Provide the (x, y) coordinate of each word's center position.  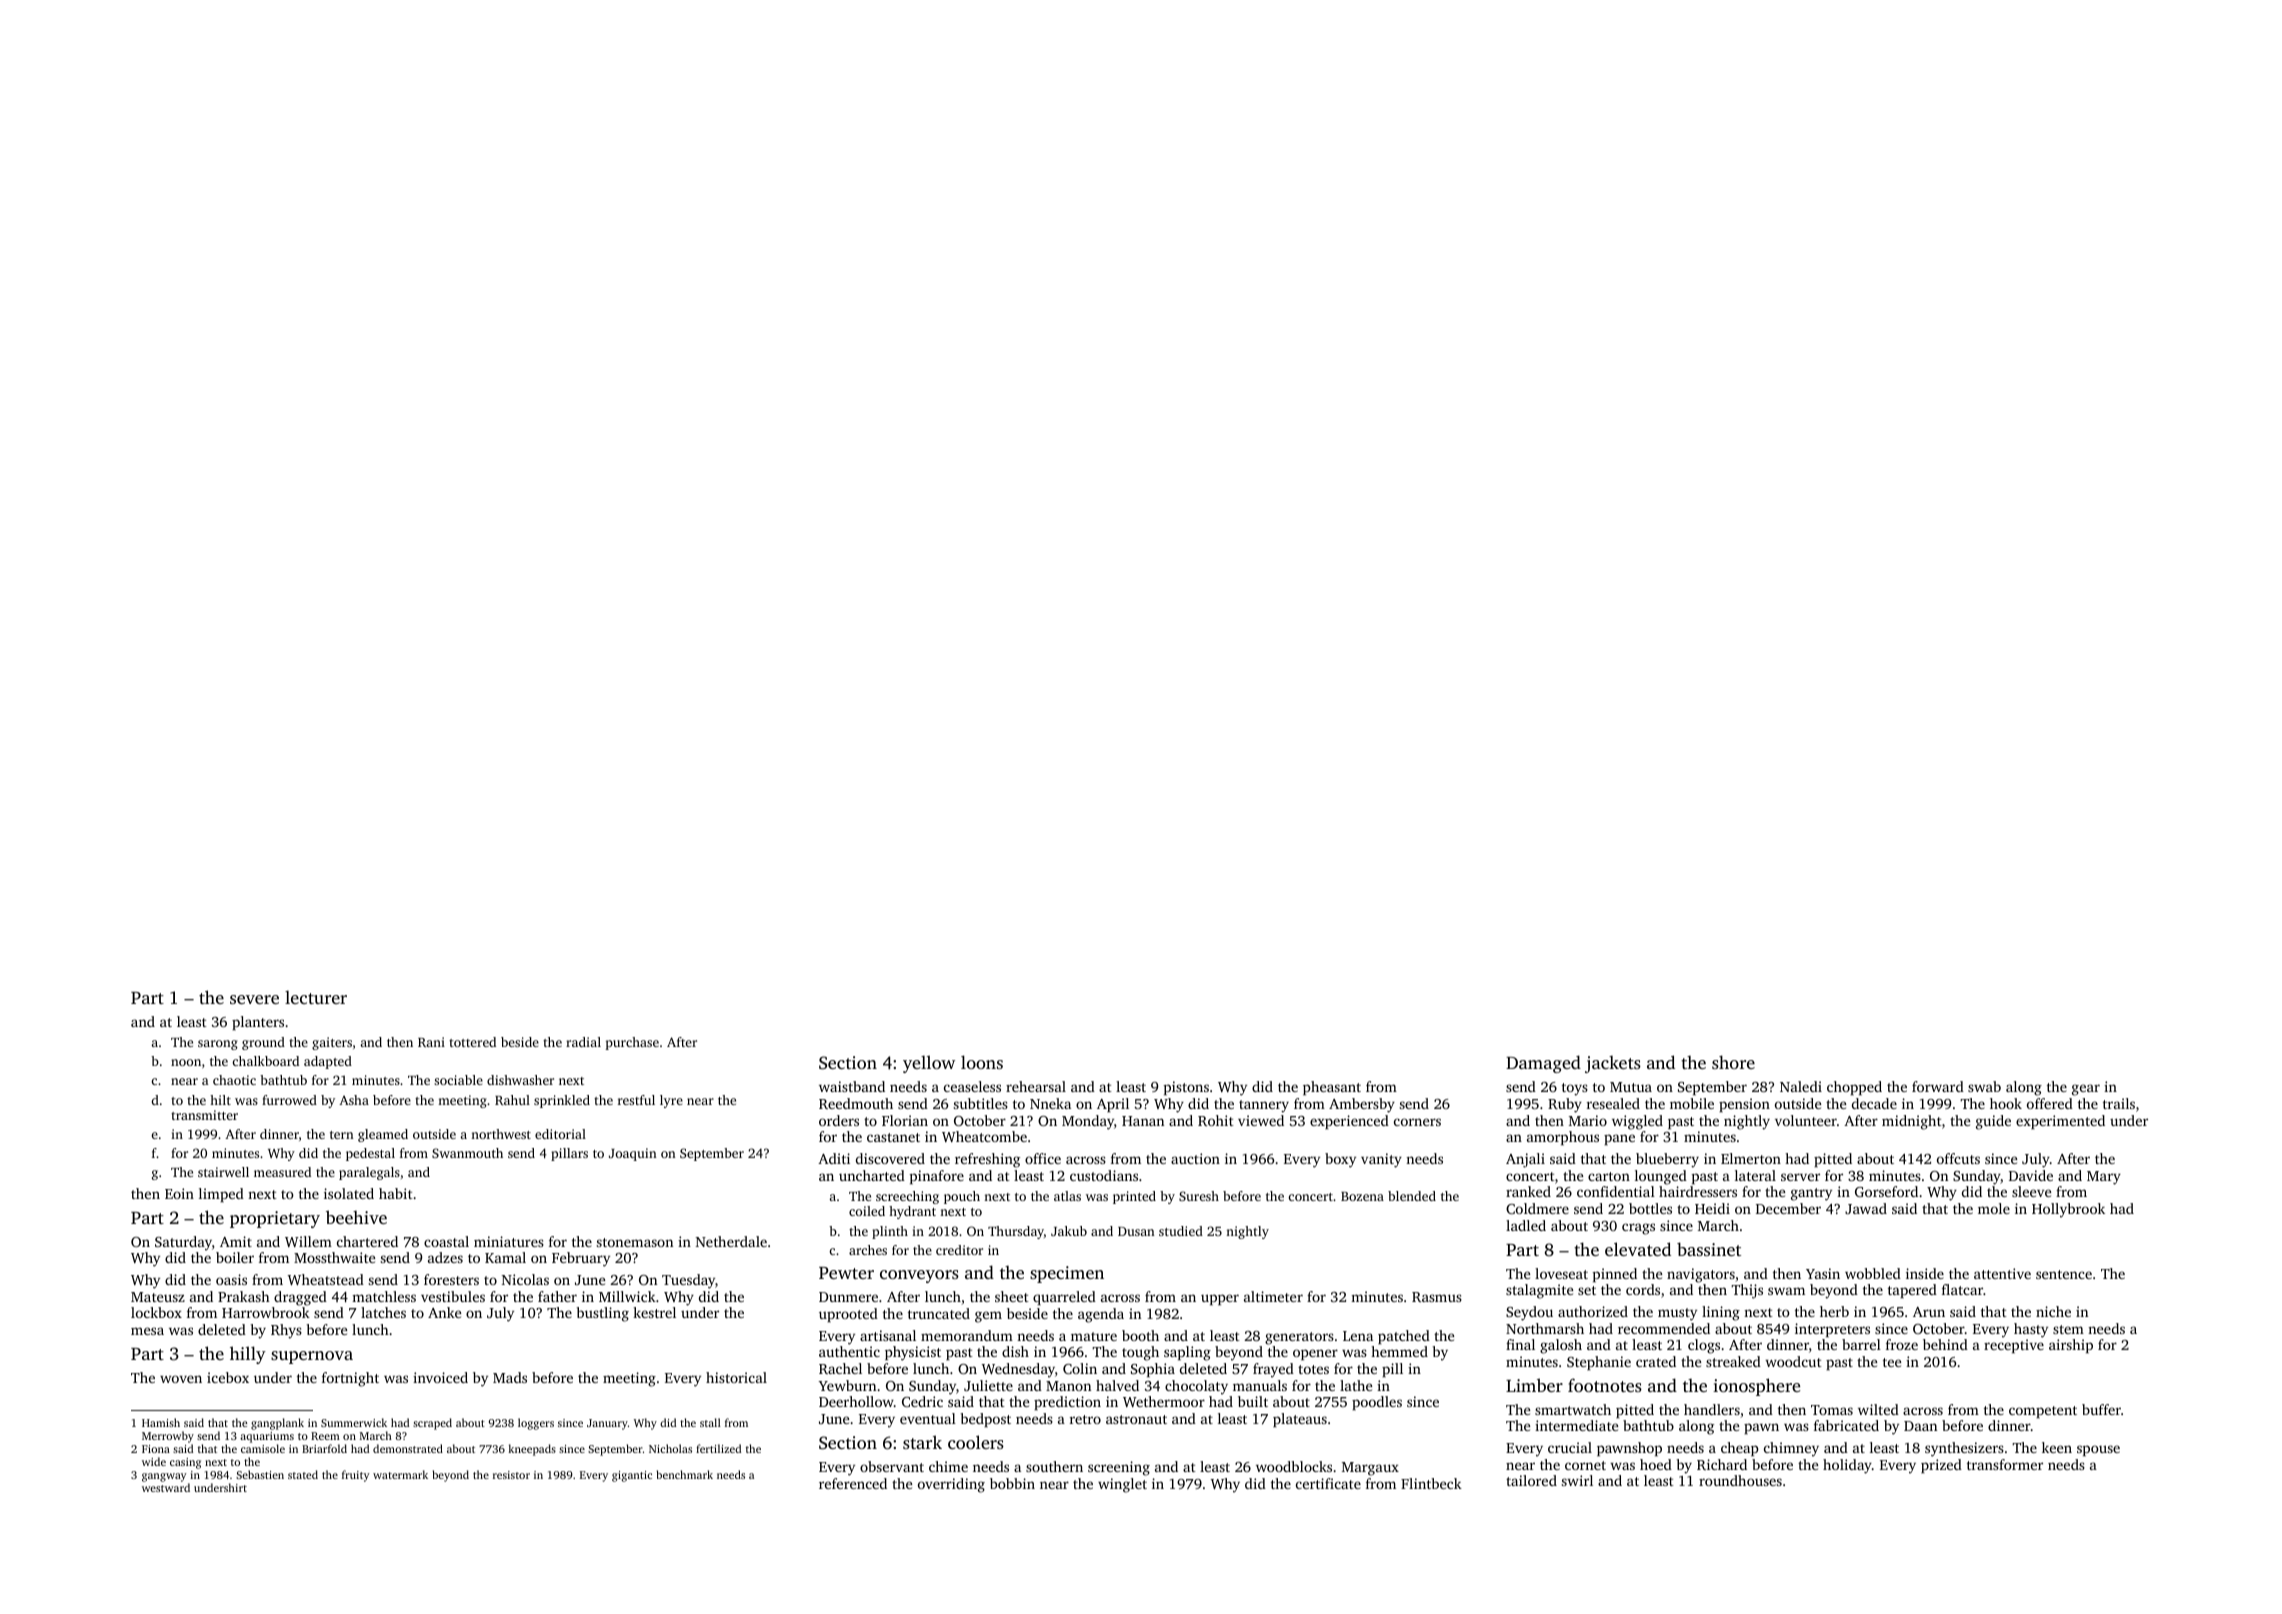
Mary (2104, 1178)
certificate (1328, 1483)
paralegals (369, 1173)
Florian (905, 1120)
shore (1733, 1062)
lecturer (316, 997)
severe (254, 999)
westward (166, 1487)
